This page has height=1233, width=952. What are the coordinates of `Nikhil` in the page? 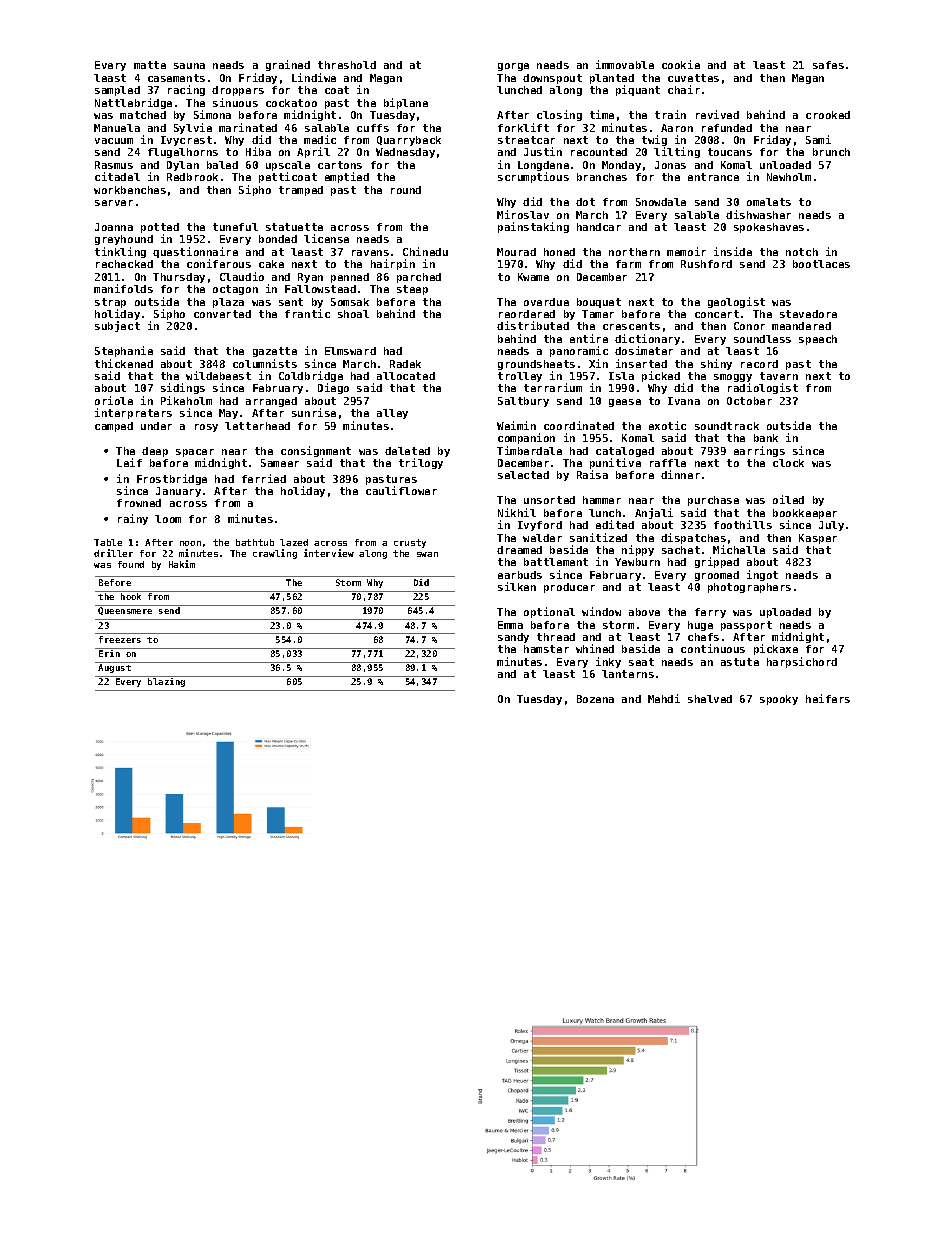 It's located at (517, 512).
